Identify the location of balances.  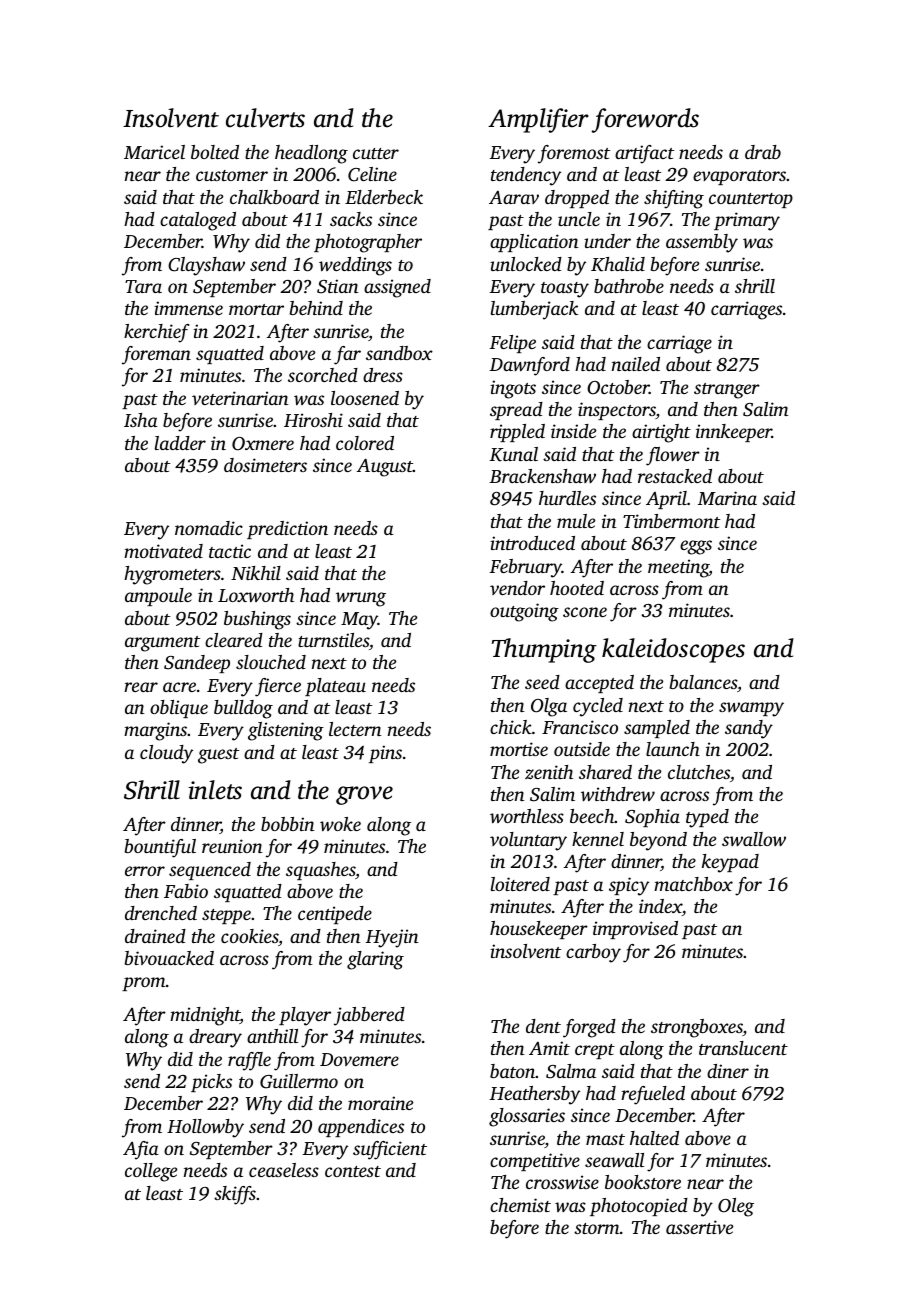
(703, 682).
